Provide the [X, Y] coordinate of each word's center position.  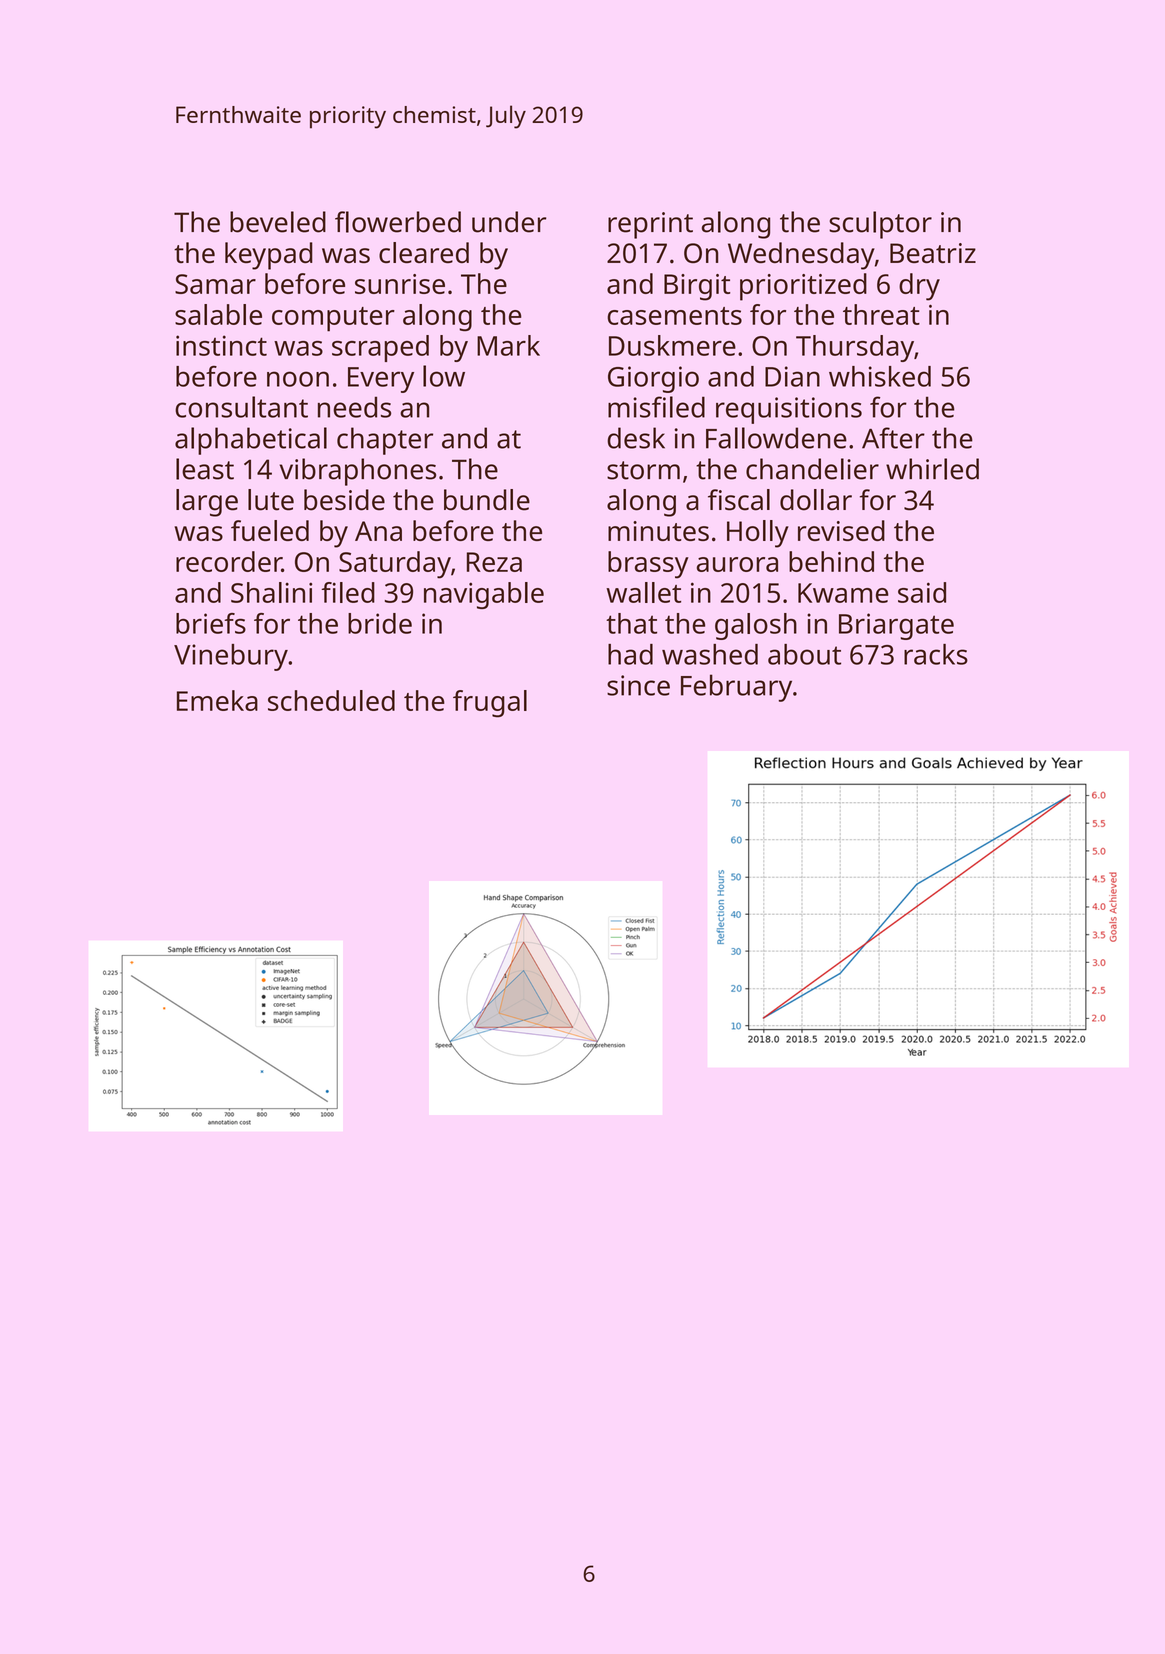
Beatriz [933, 253]
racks [936, 654]
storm [643, 470]
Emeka [217, 700]
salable [218, 314]
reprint [650, 225]
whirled [932, 469]
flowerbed [398, 222]
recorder [229, 561]
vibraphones [357, 472]
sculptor [880, 225]
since [638, 685]
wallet [643, 592]
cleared [424, 252]
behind [831, 561]
